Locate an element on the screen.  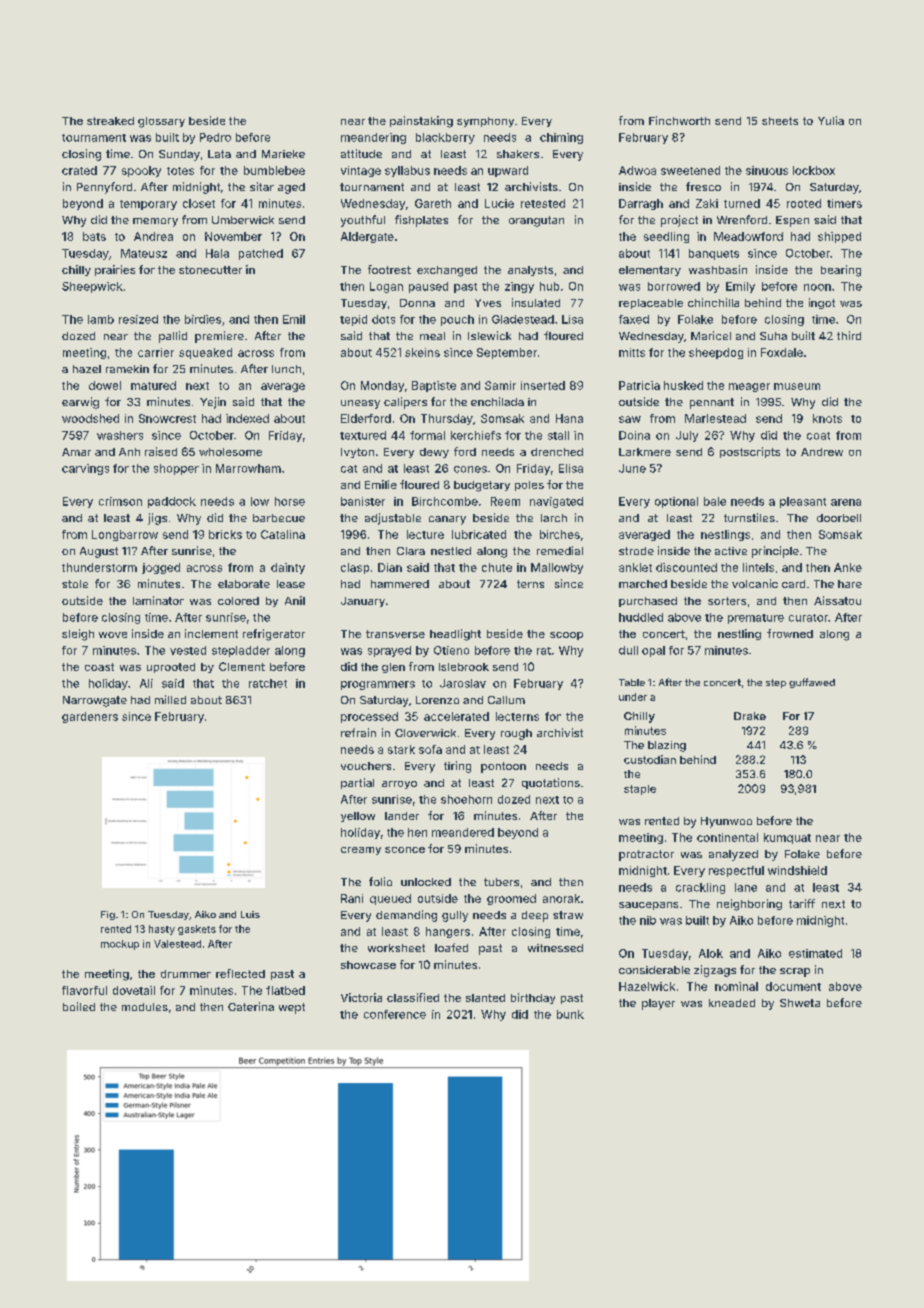
mockup is located at coordinates (120, 945).
